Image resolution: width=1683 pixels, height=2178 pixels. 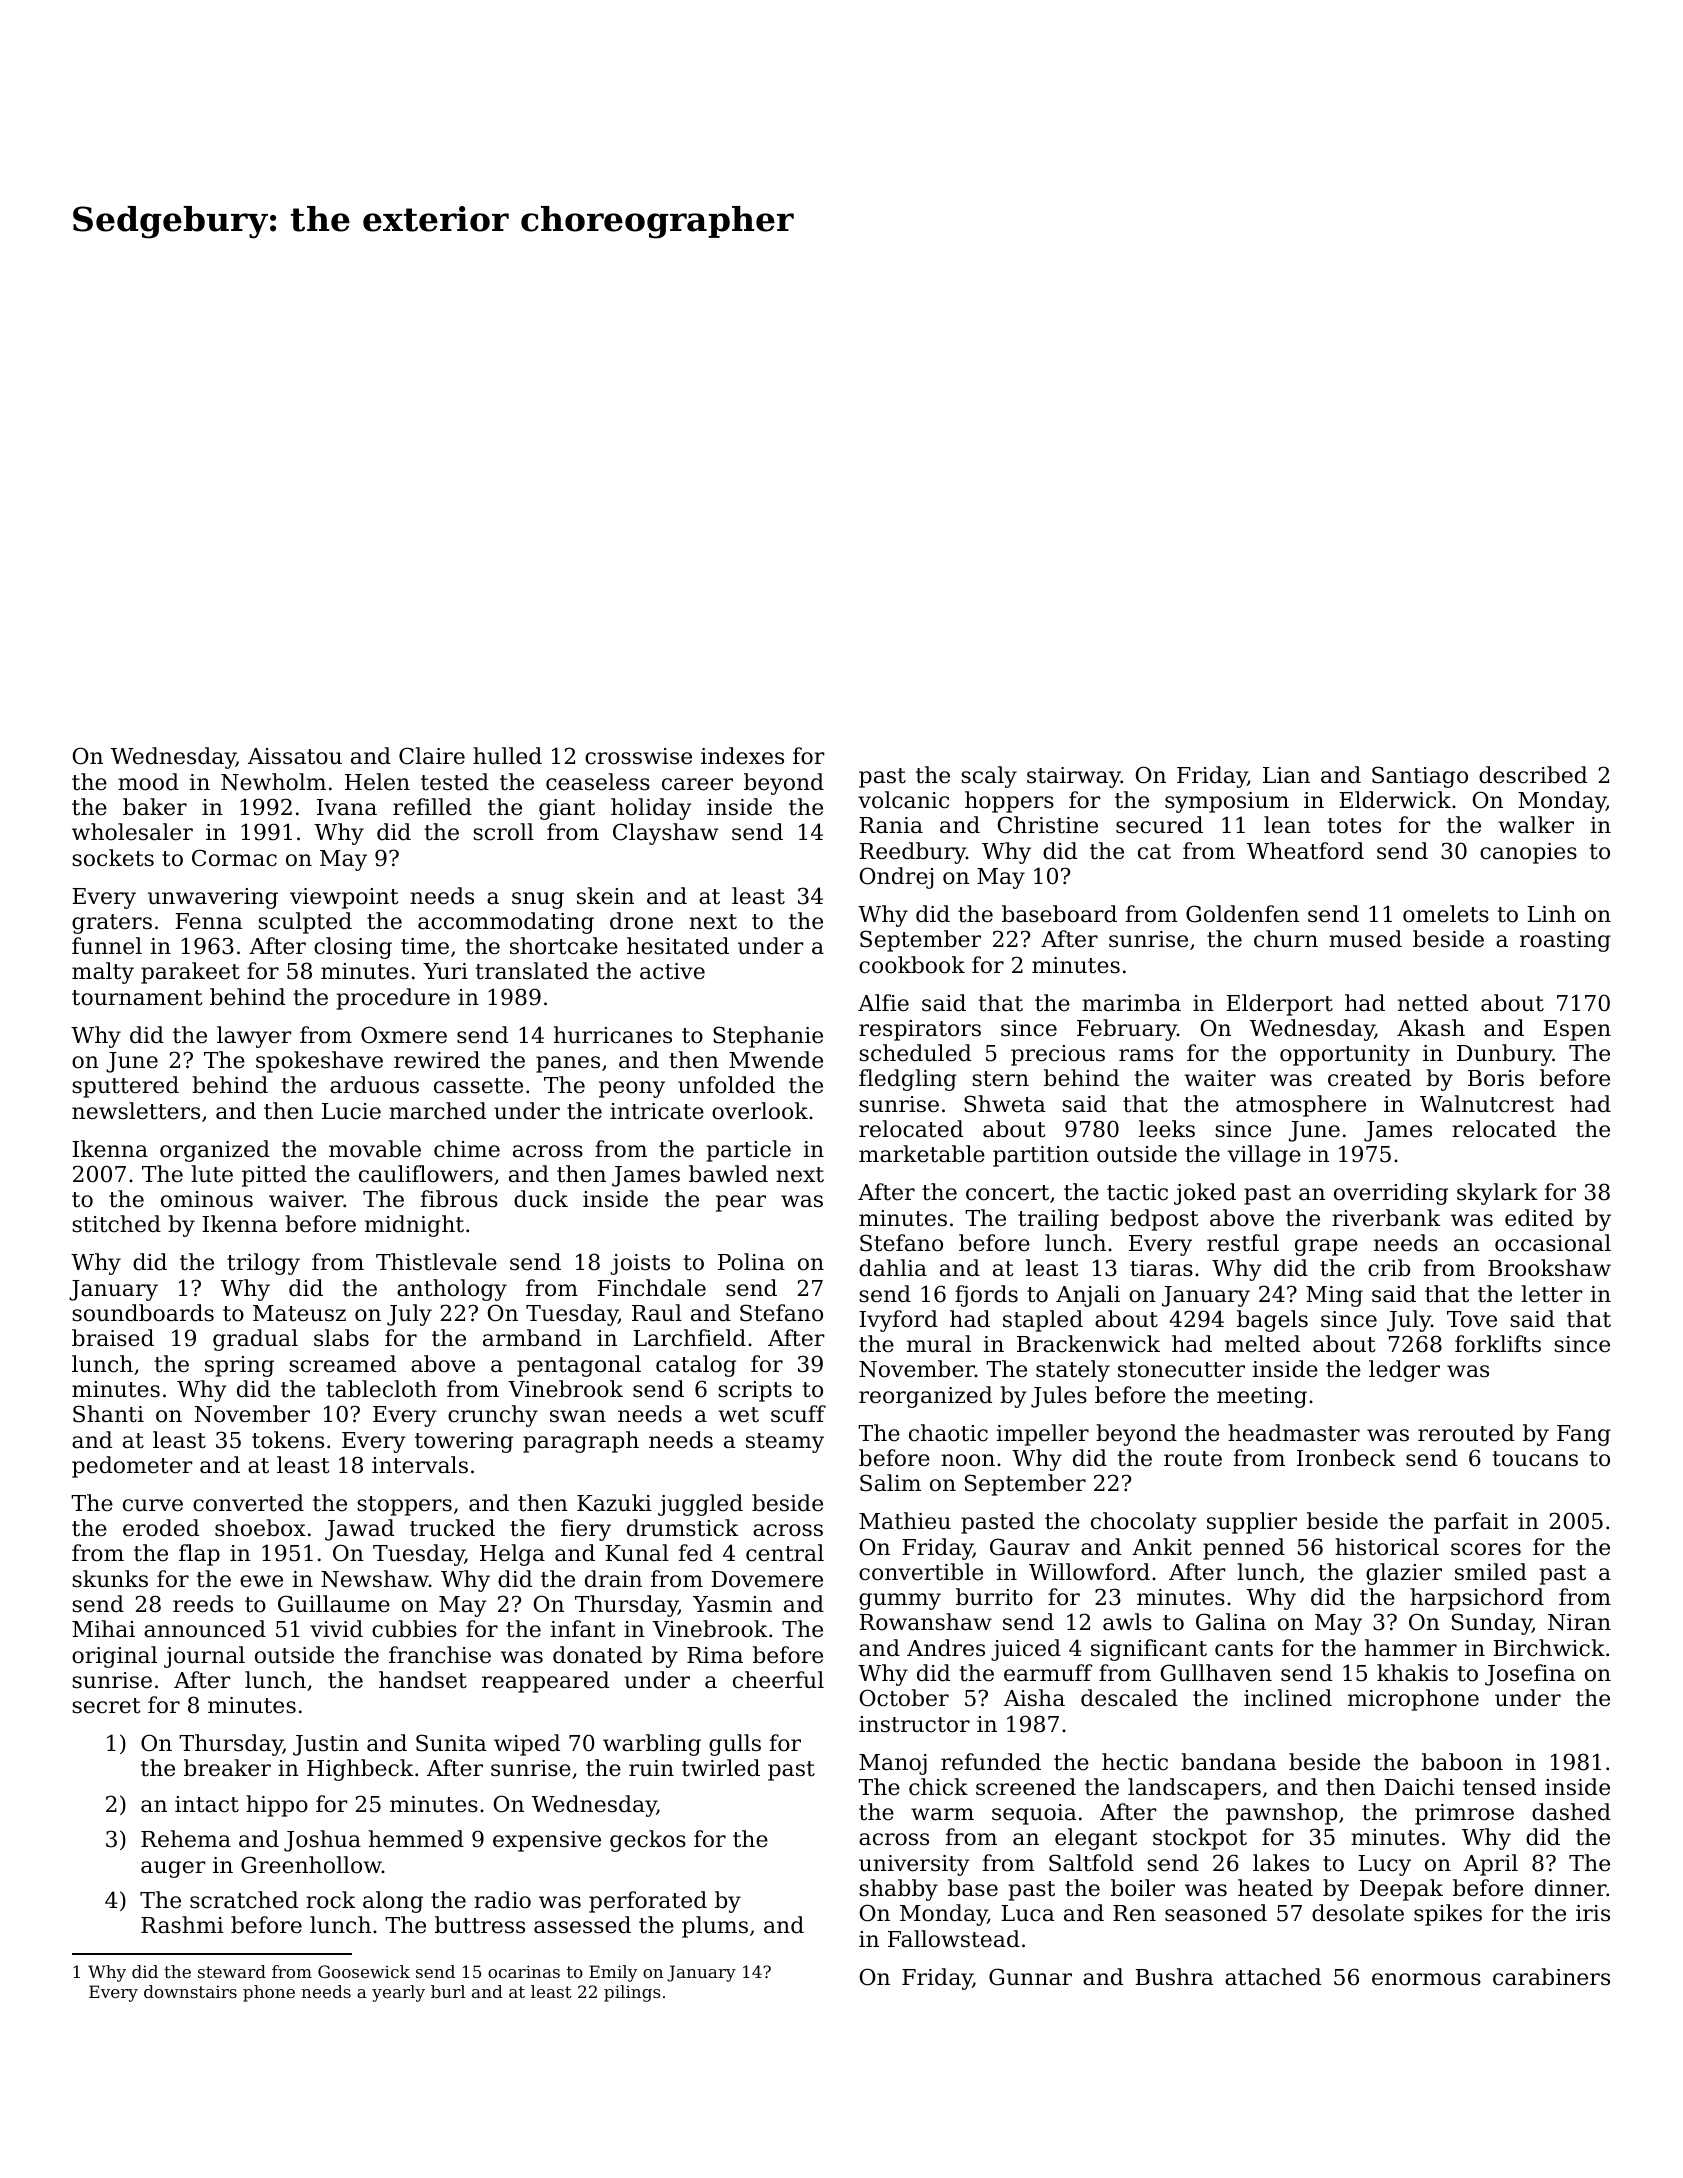 I want to click on Polina, so click(x=751, y=1262).
